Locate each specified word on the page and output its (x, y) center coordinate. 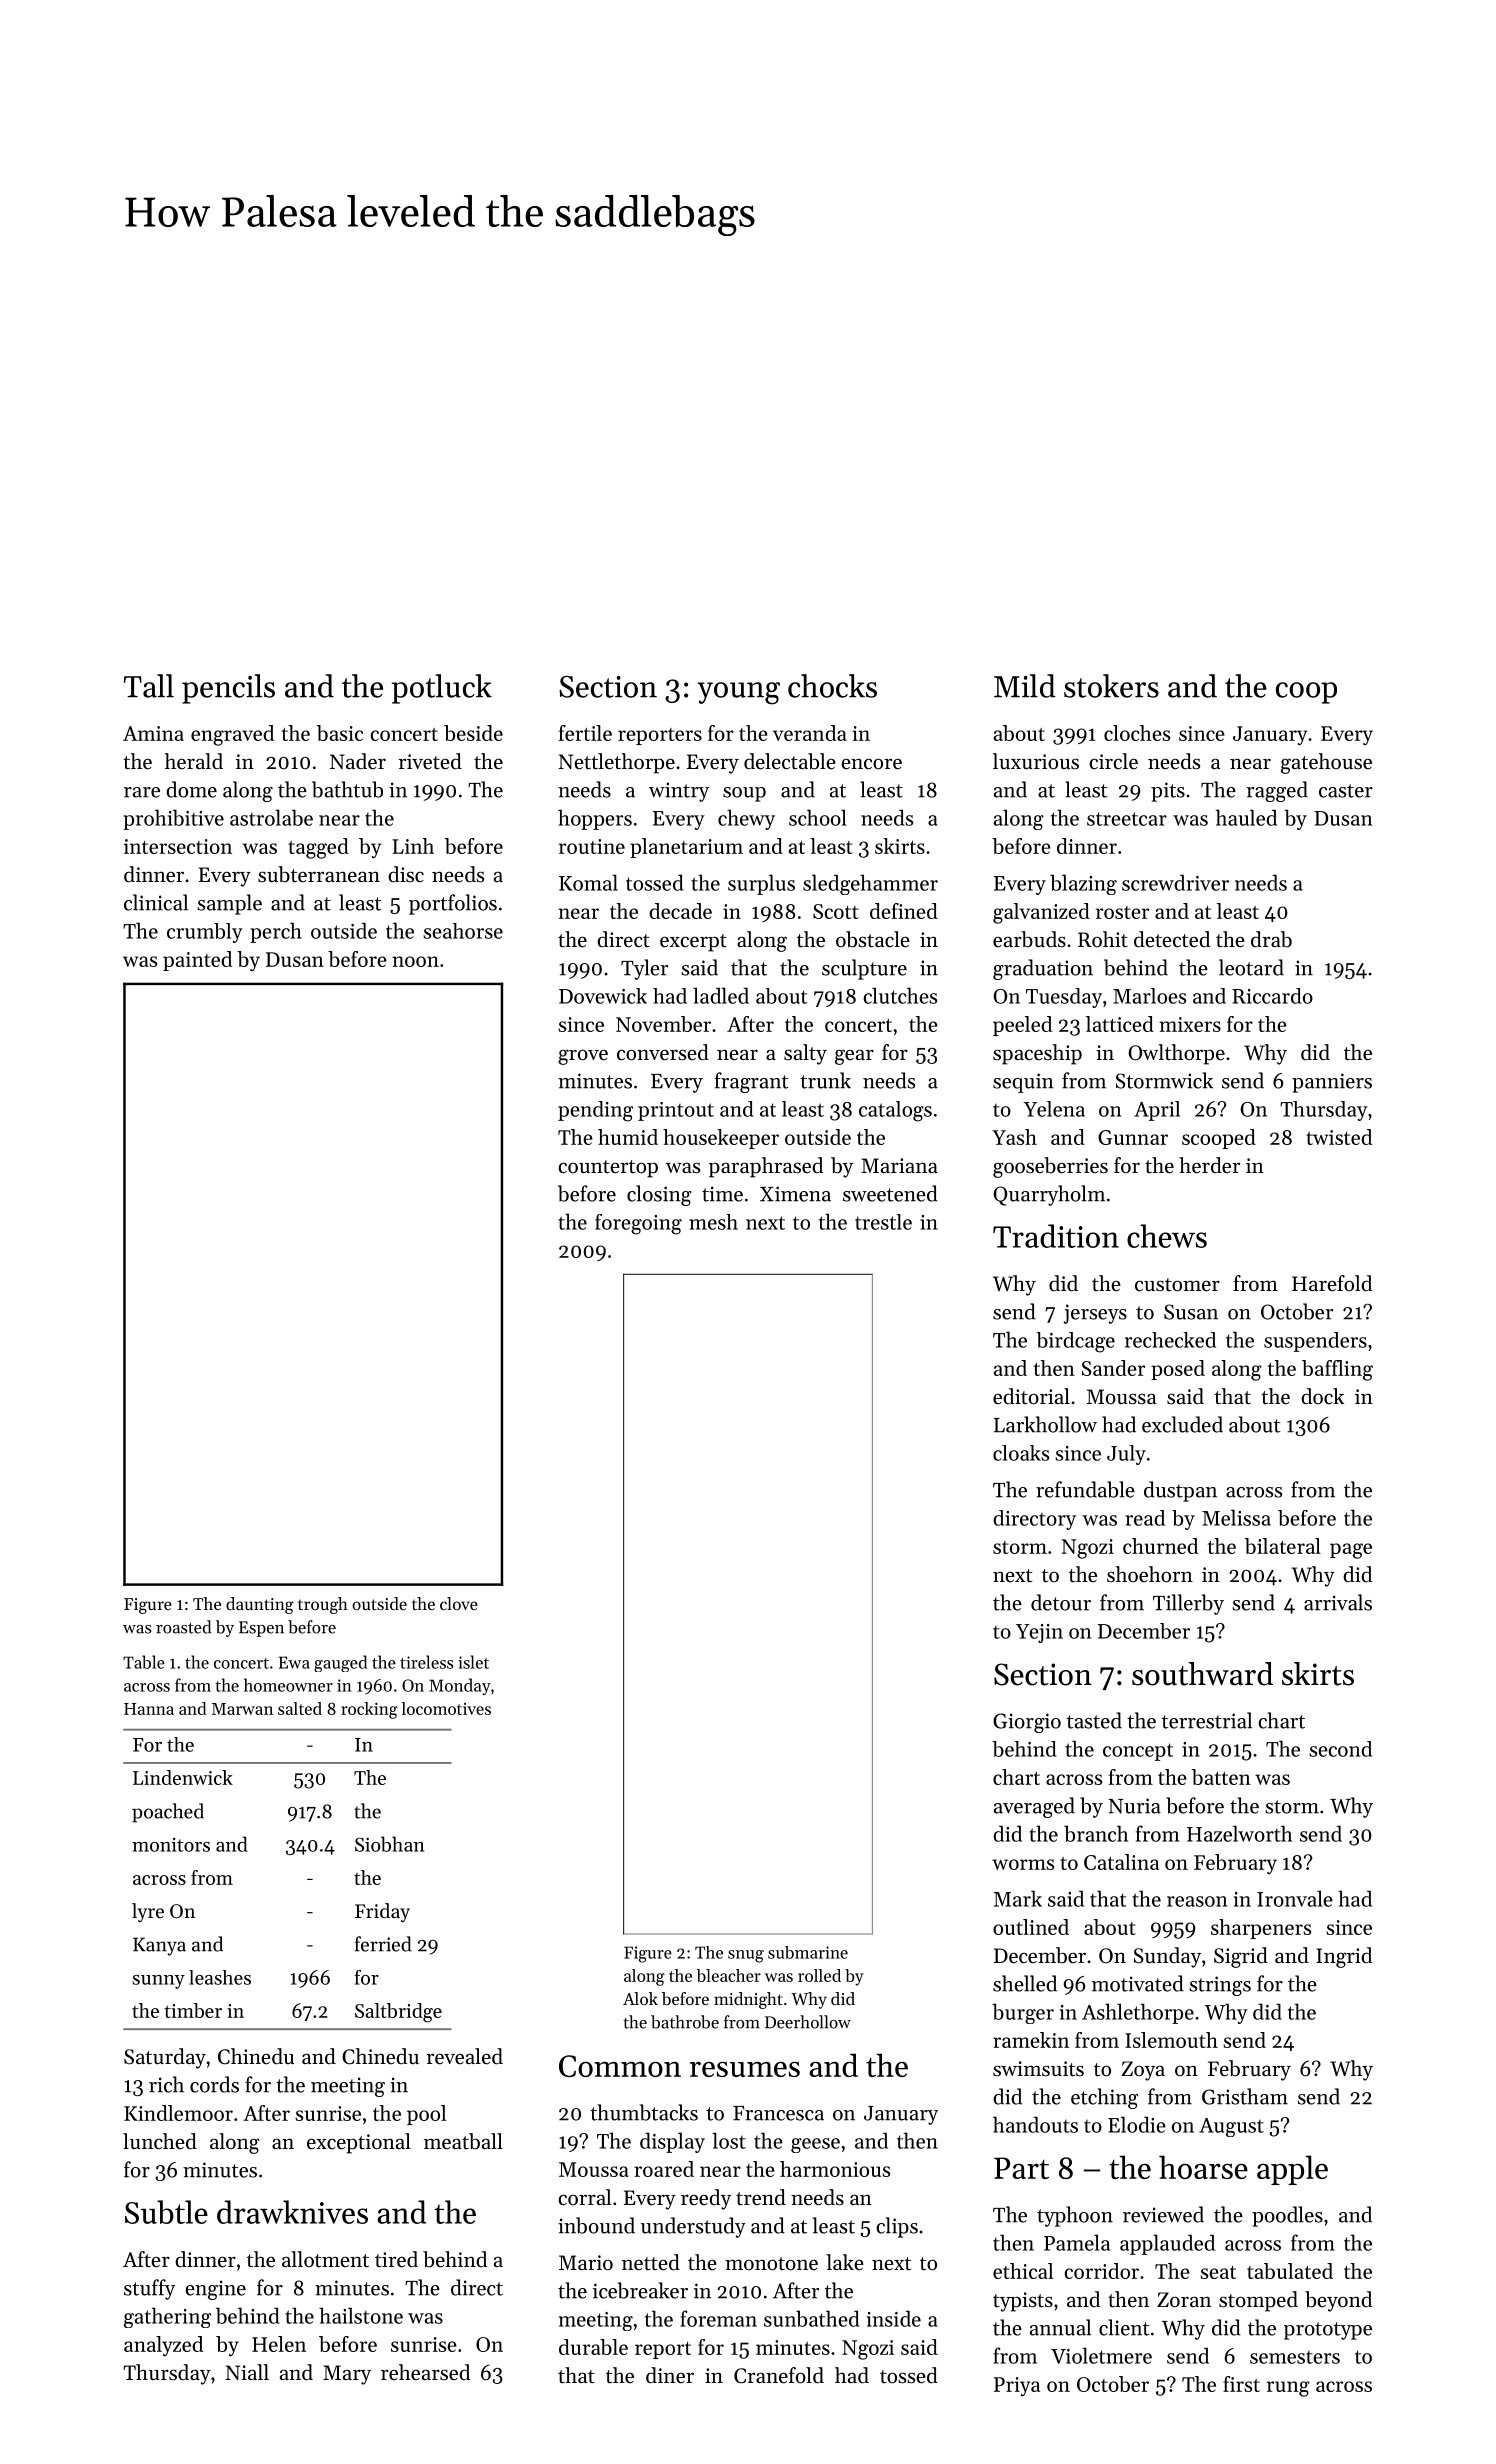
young (738, 693)
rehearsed (425, 2372)
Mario (586, 2263)
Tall (149, 686)
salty (805, 1054)
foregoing (638, 1224)
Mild (1025, 686)
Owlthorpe (1176, 1054)
